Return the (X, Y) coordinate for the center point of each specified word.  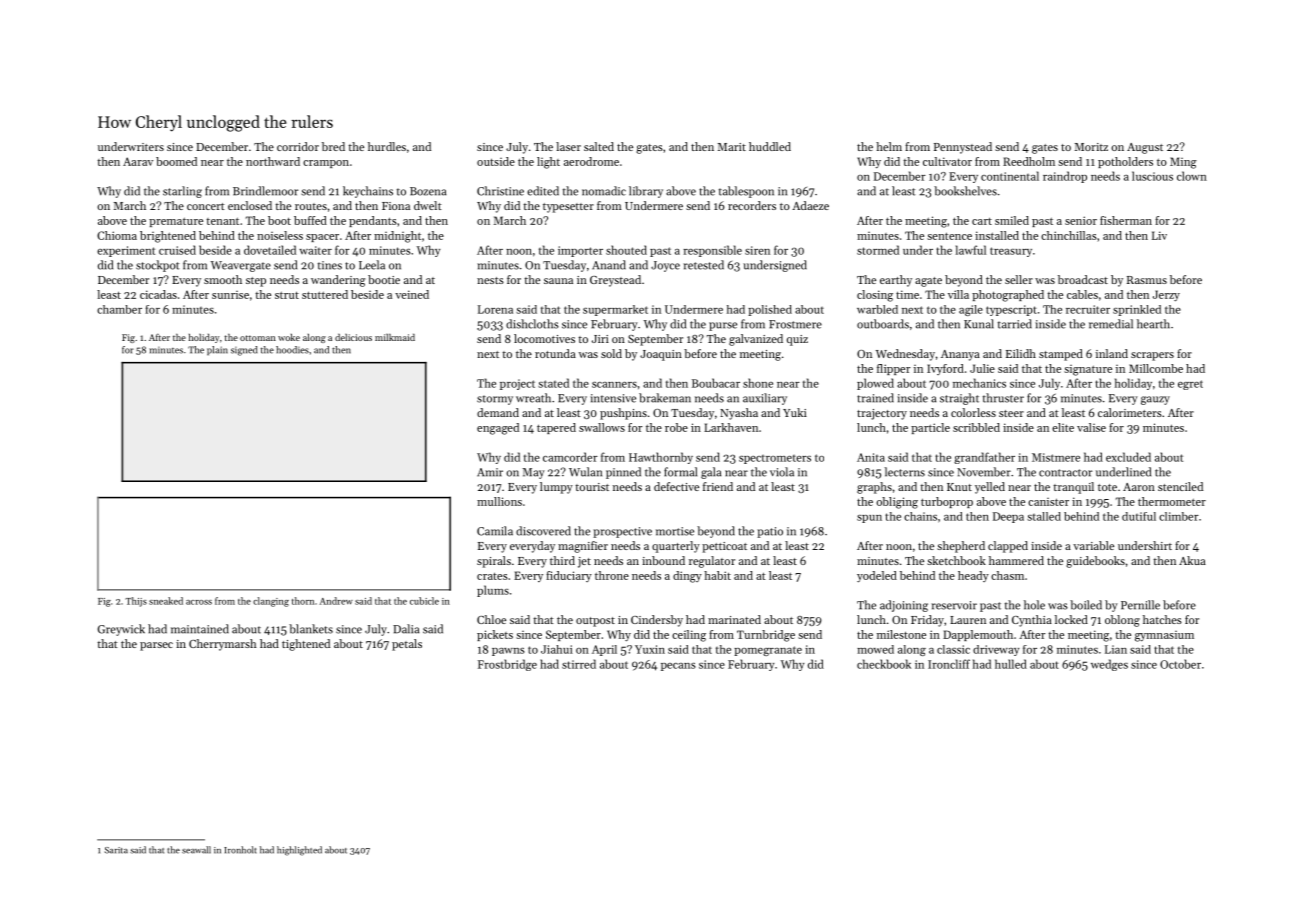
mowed (875, 649)
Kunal (979, 324)
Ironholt (240, 850)
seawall (196, 850)
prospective (622, 532)
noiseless (280, 235)
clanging (271, 602)
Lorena (495, 309)
